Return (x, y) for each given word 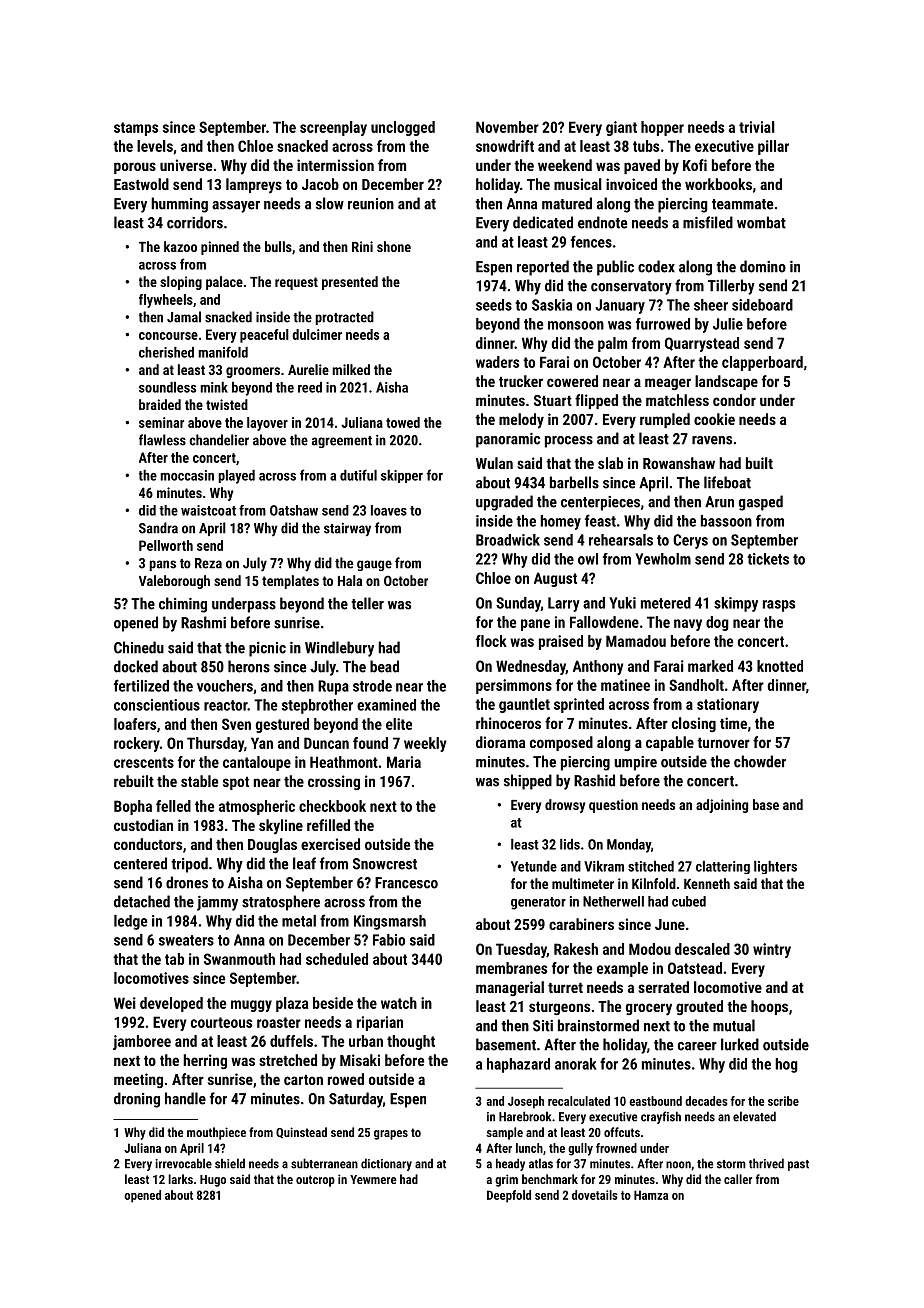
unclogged (403, 128)
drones (187, 882)
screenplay (333, 128)
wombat (761, 222)
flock (491, 641)
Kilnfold (654, 883)
